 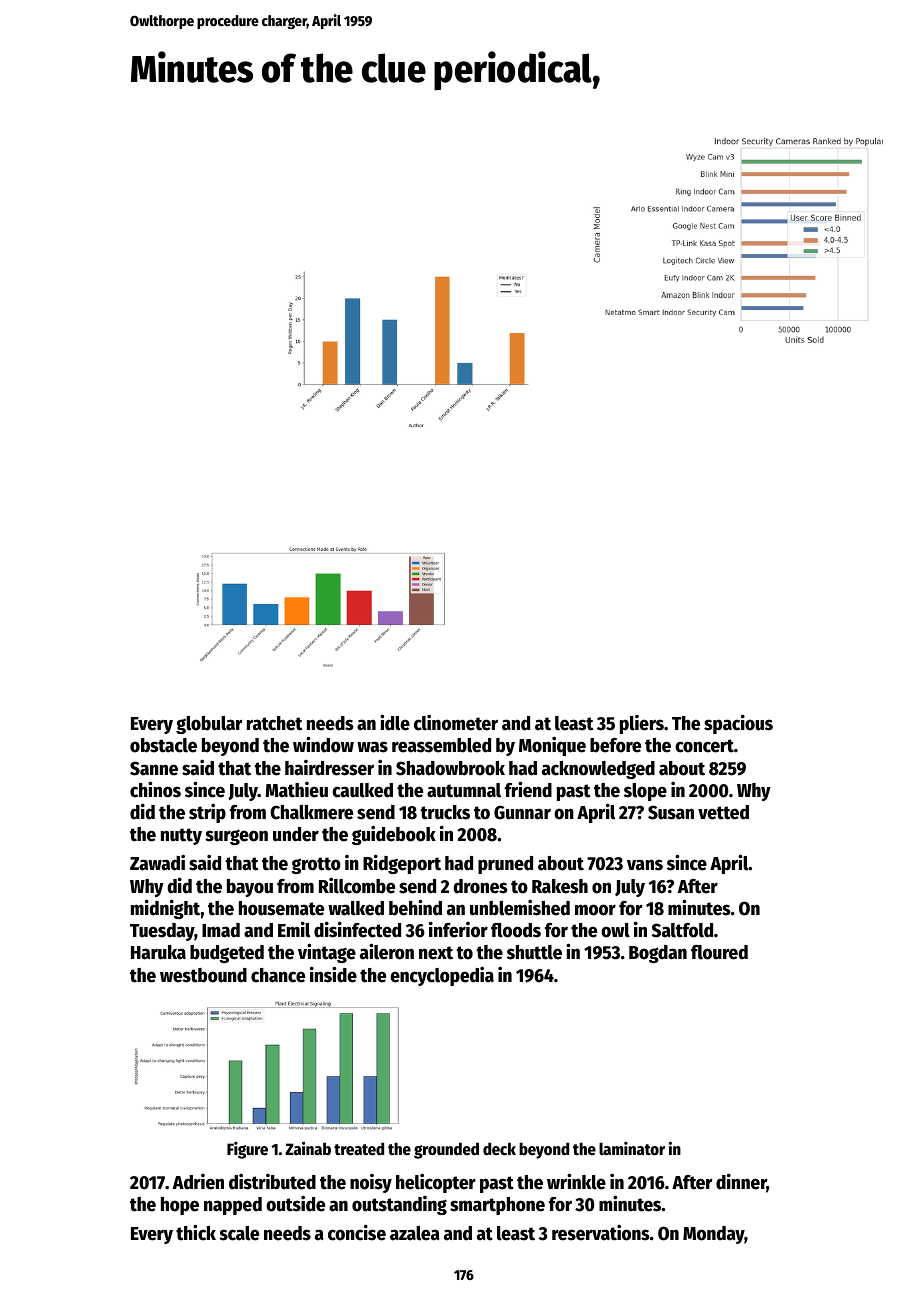 I want to click on obstacle, so click(x=163, y=745).
